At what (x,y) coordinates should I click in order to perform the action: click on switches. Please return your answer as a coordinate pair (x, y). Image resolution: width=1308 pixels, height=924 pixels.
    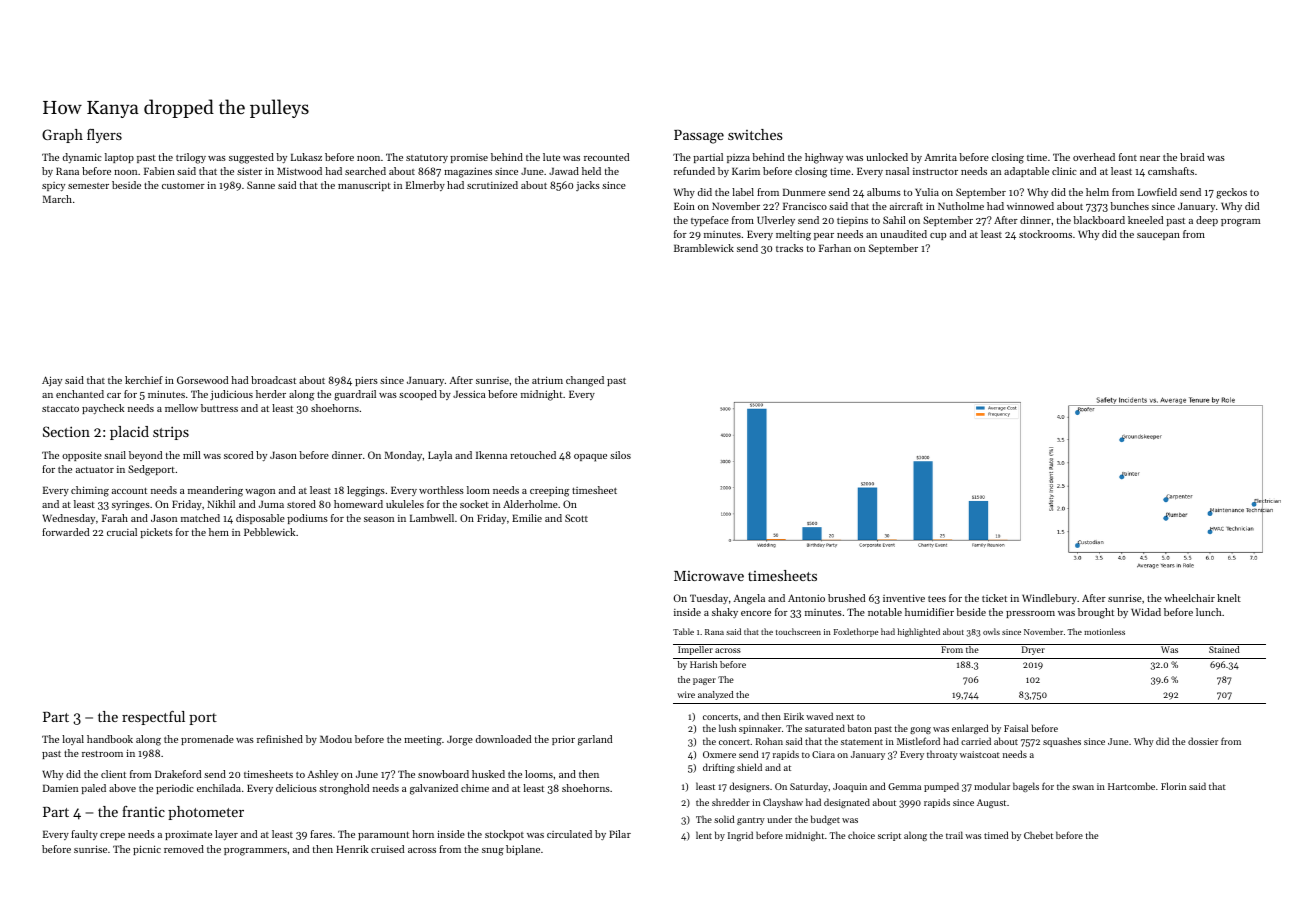
    Looking at the image, I should click on (755, 134).
